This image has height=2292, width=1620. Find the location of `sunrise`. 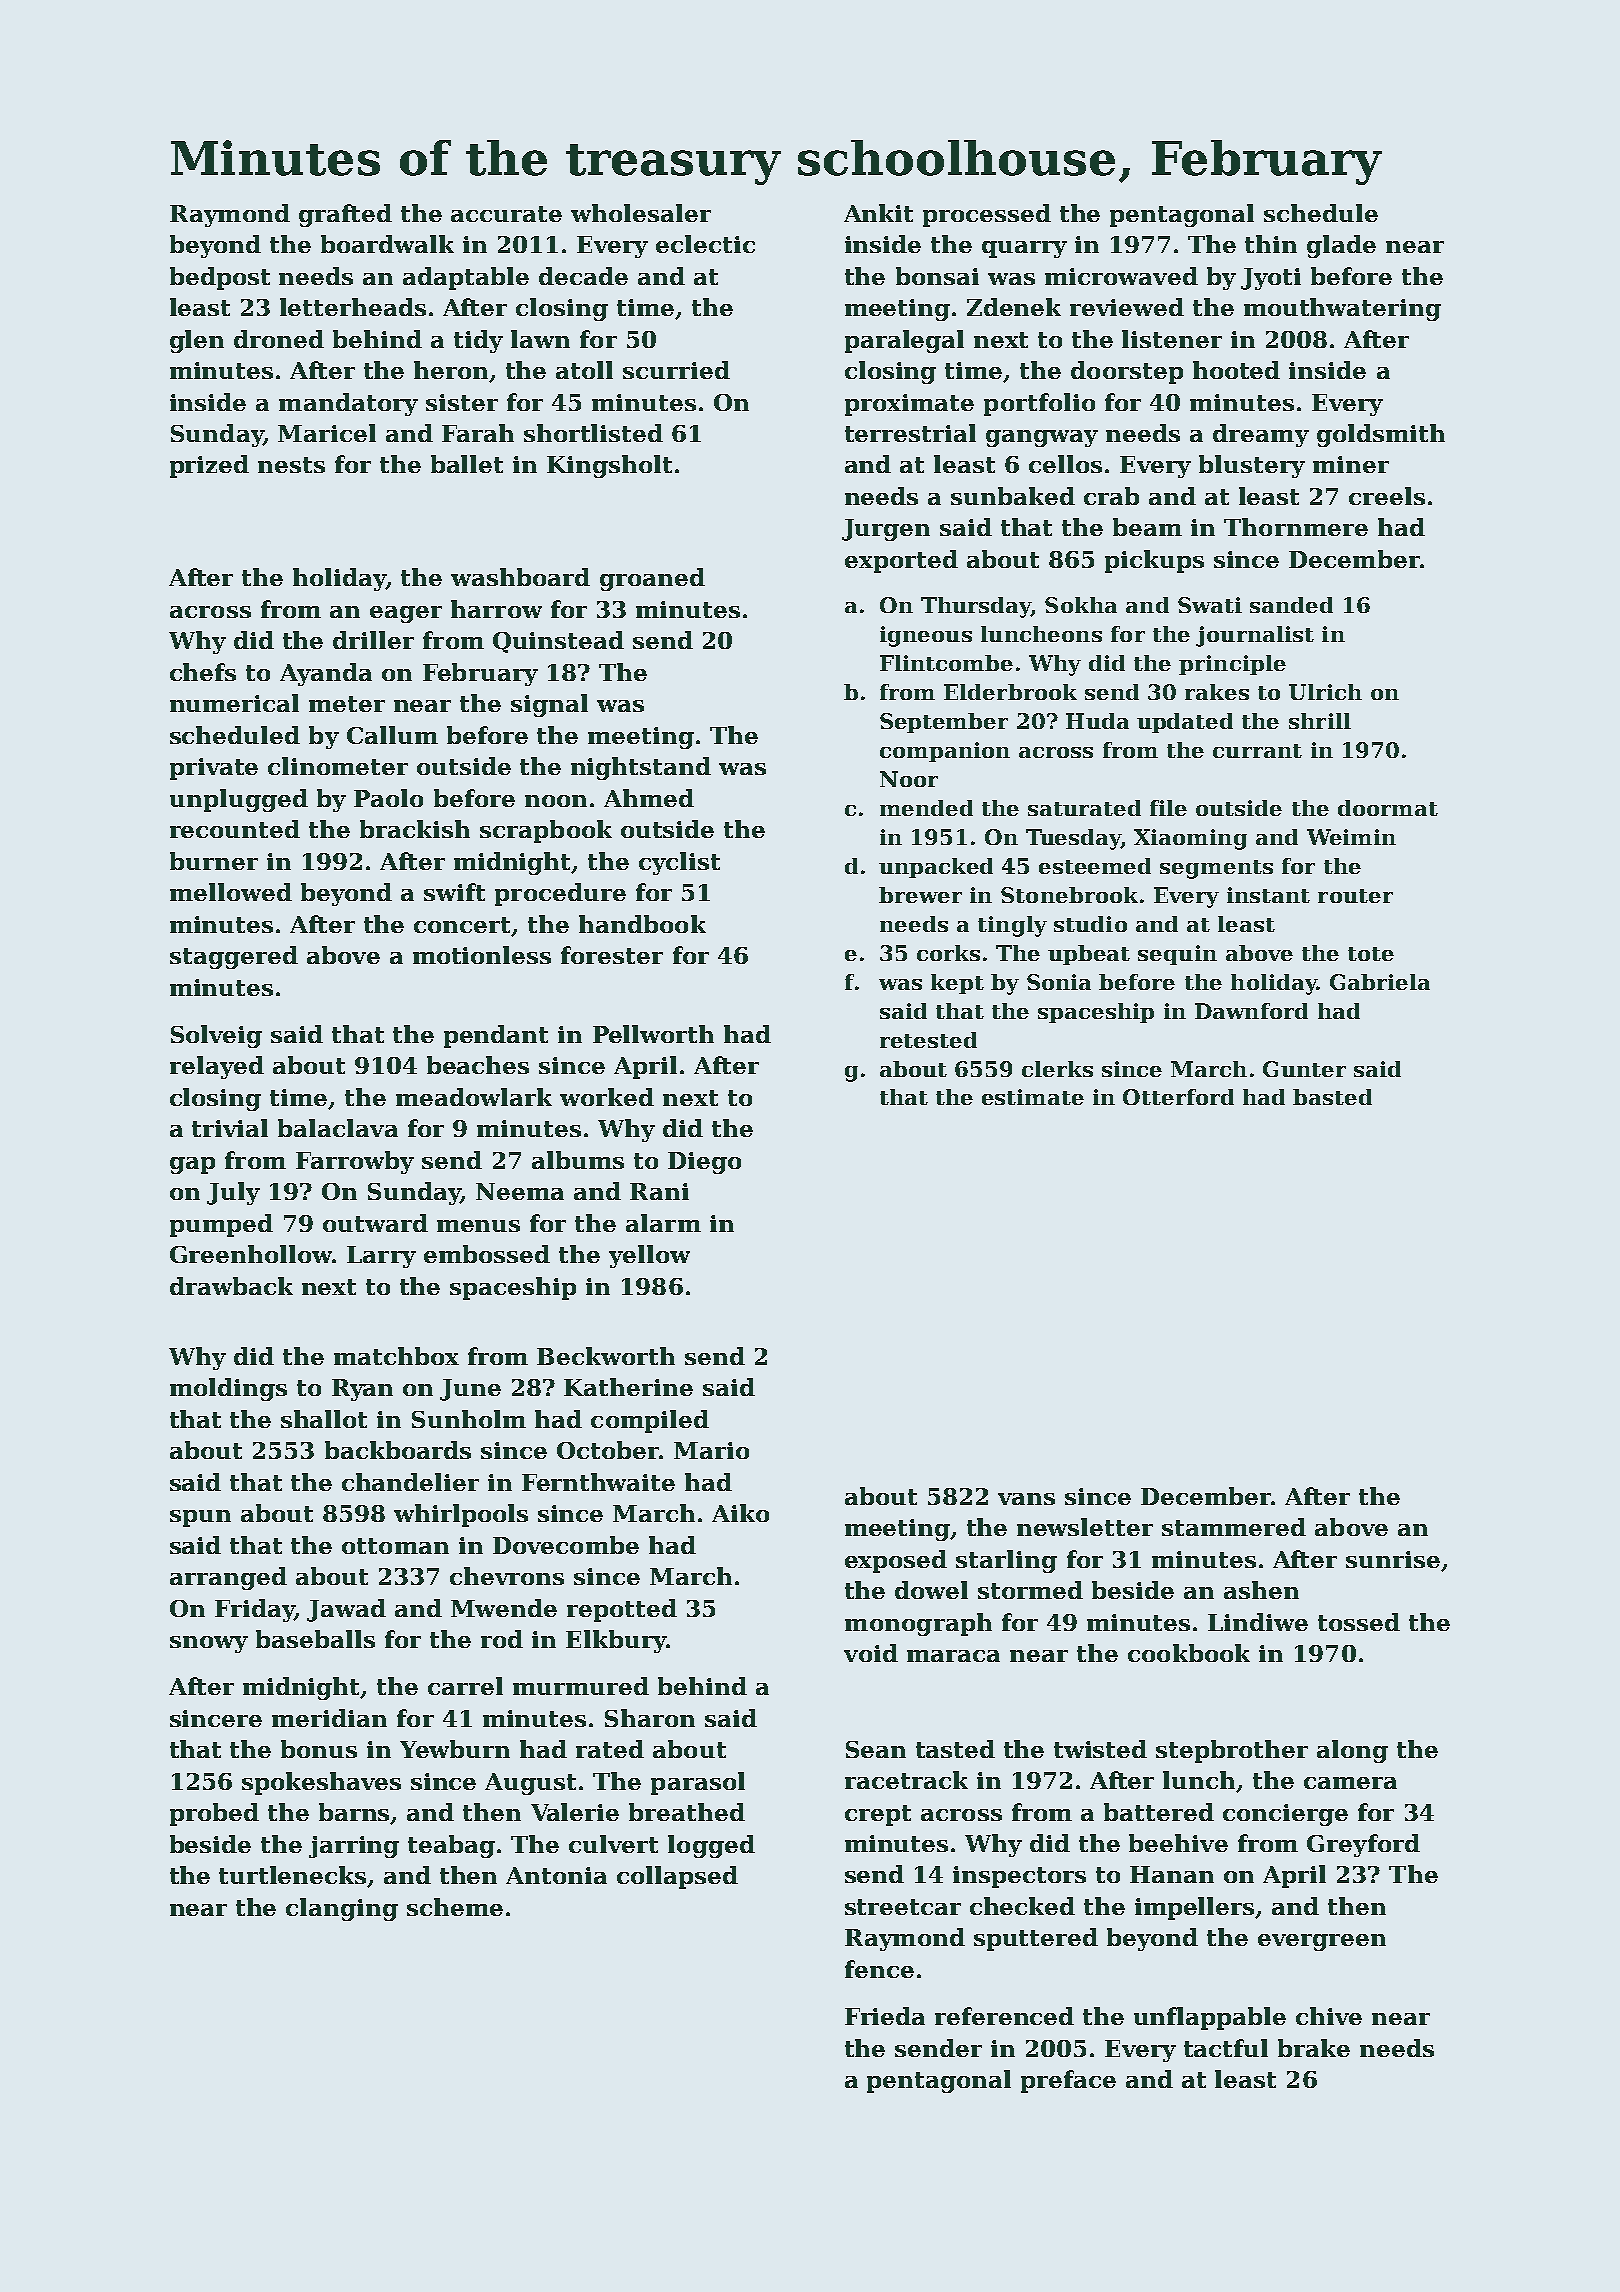

sunrise is located at coordinates (1393, 1559).
